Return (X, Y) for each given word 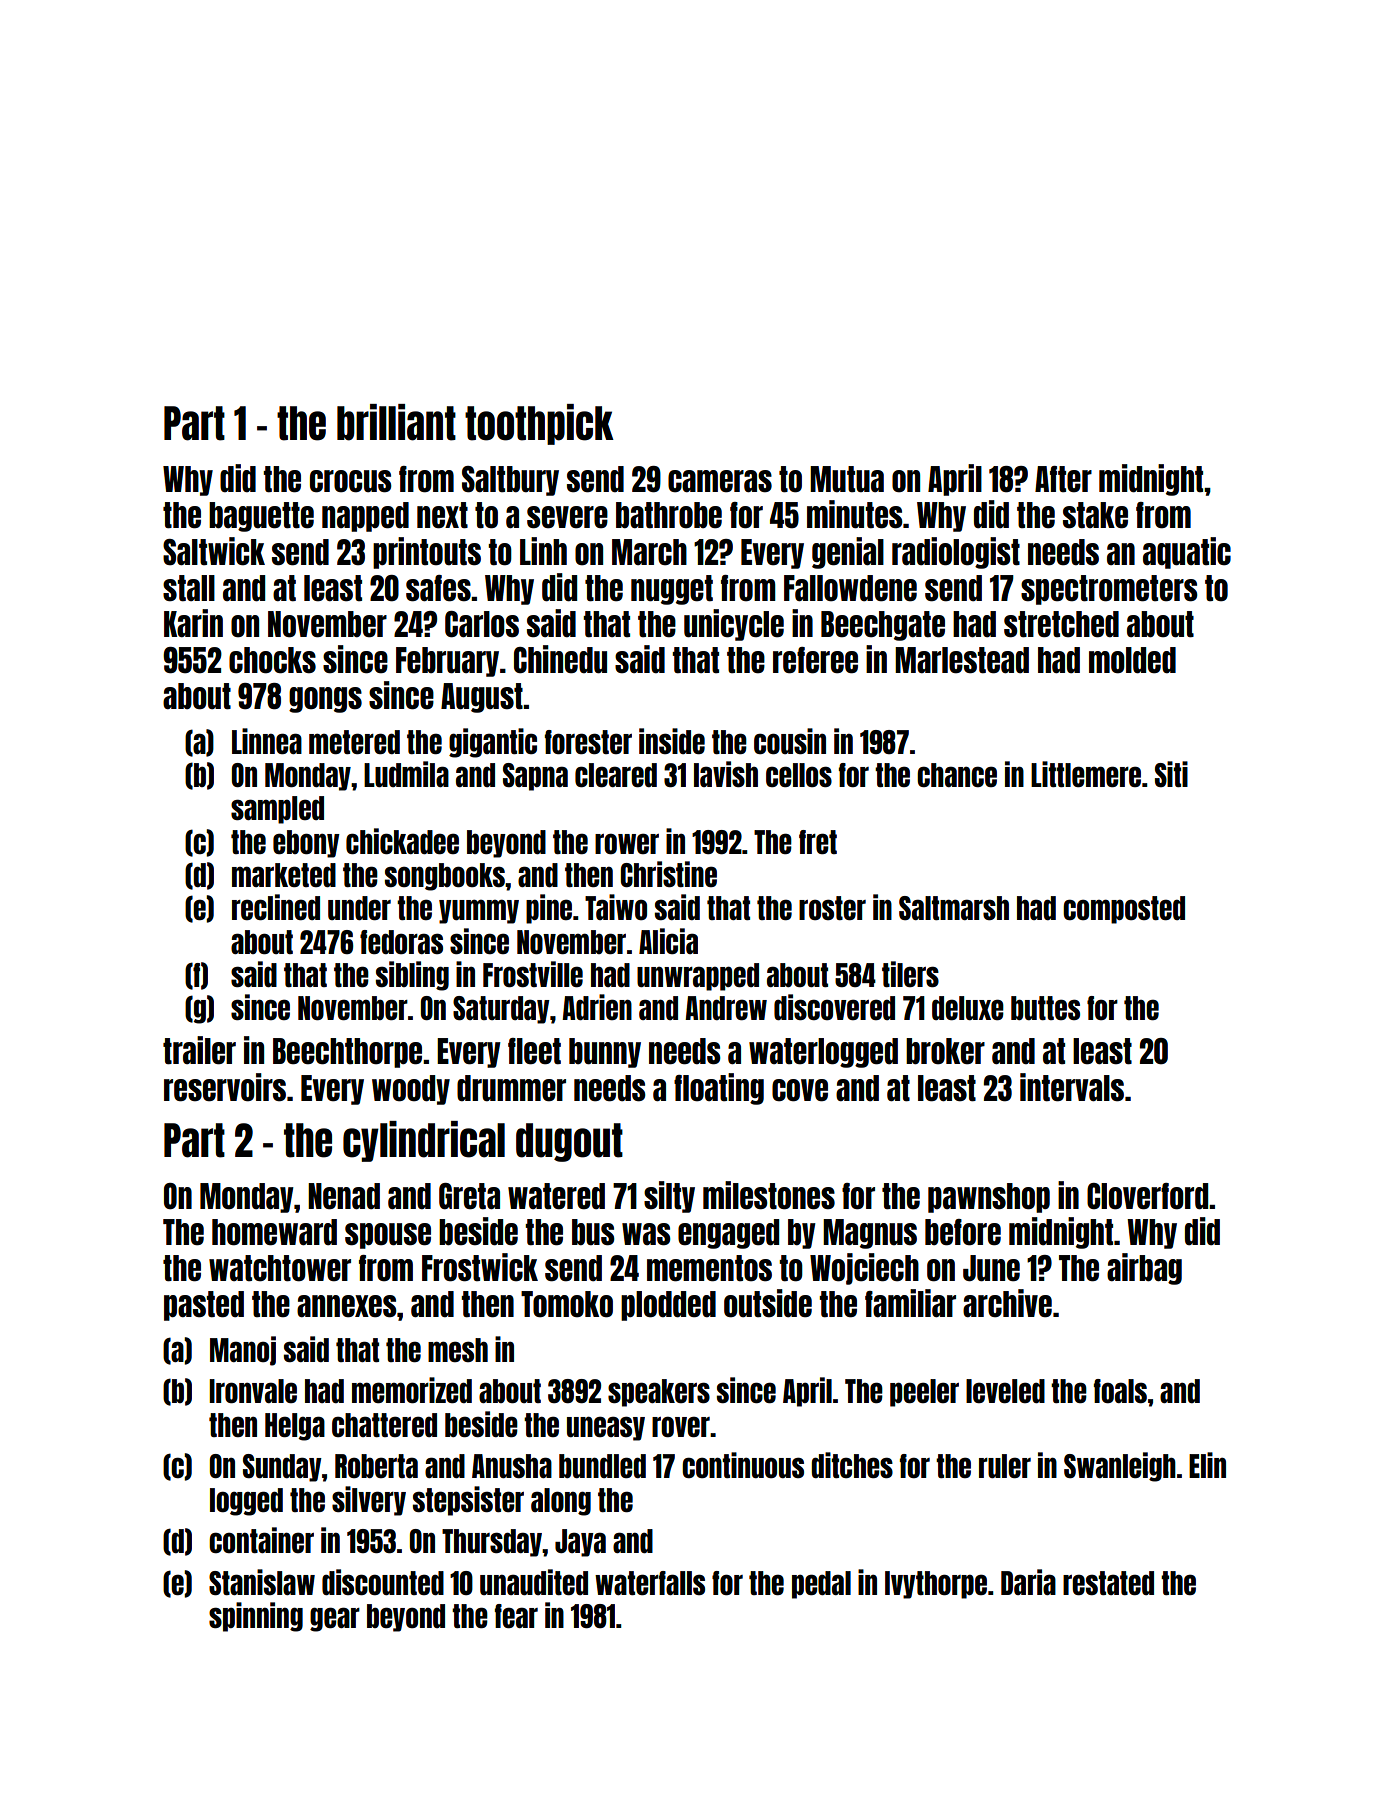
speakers (659, 1393)
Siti (1171, 774)
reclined (276, 907)
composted (1124, 910)
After (1063, 479)
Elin (1207, 1465)
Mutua (847, 479)
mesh (458, 1350)
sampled (277, 810)
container (261, 1540)
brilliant (396, 422)
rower (627, 843)
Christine (669, 874)
